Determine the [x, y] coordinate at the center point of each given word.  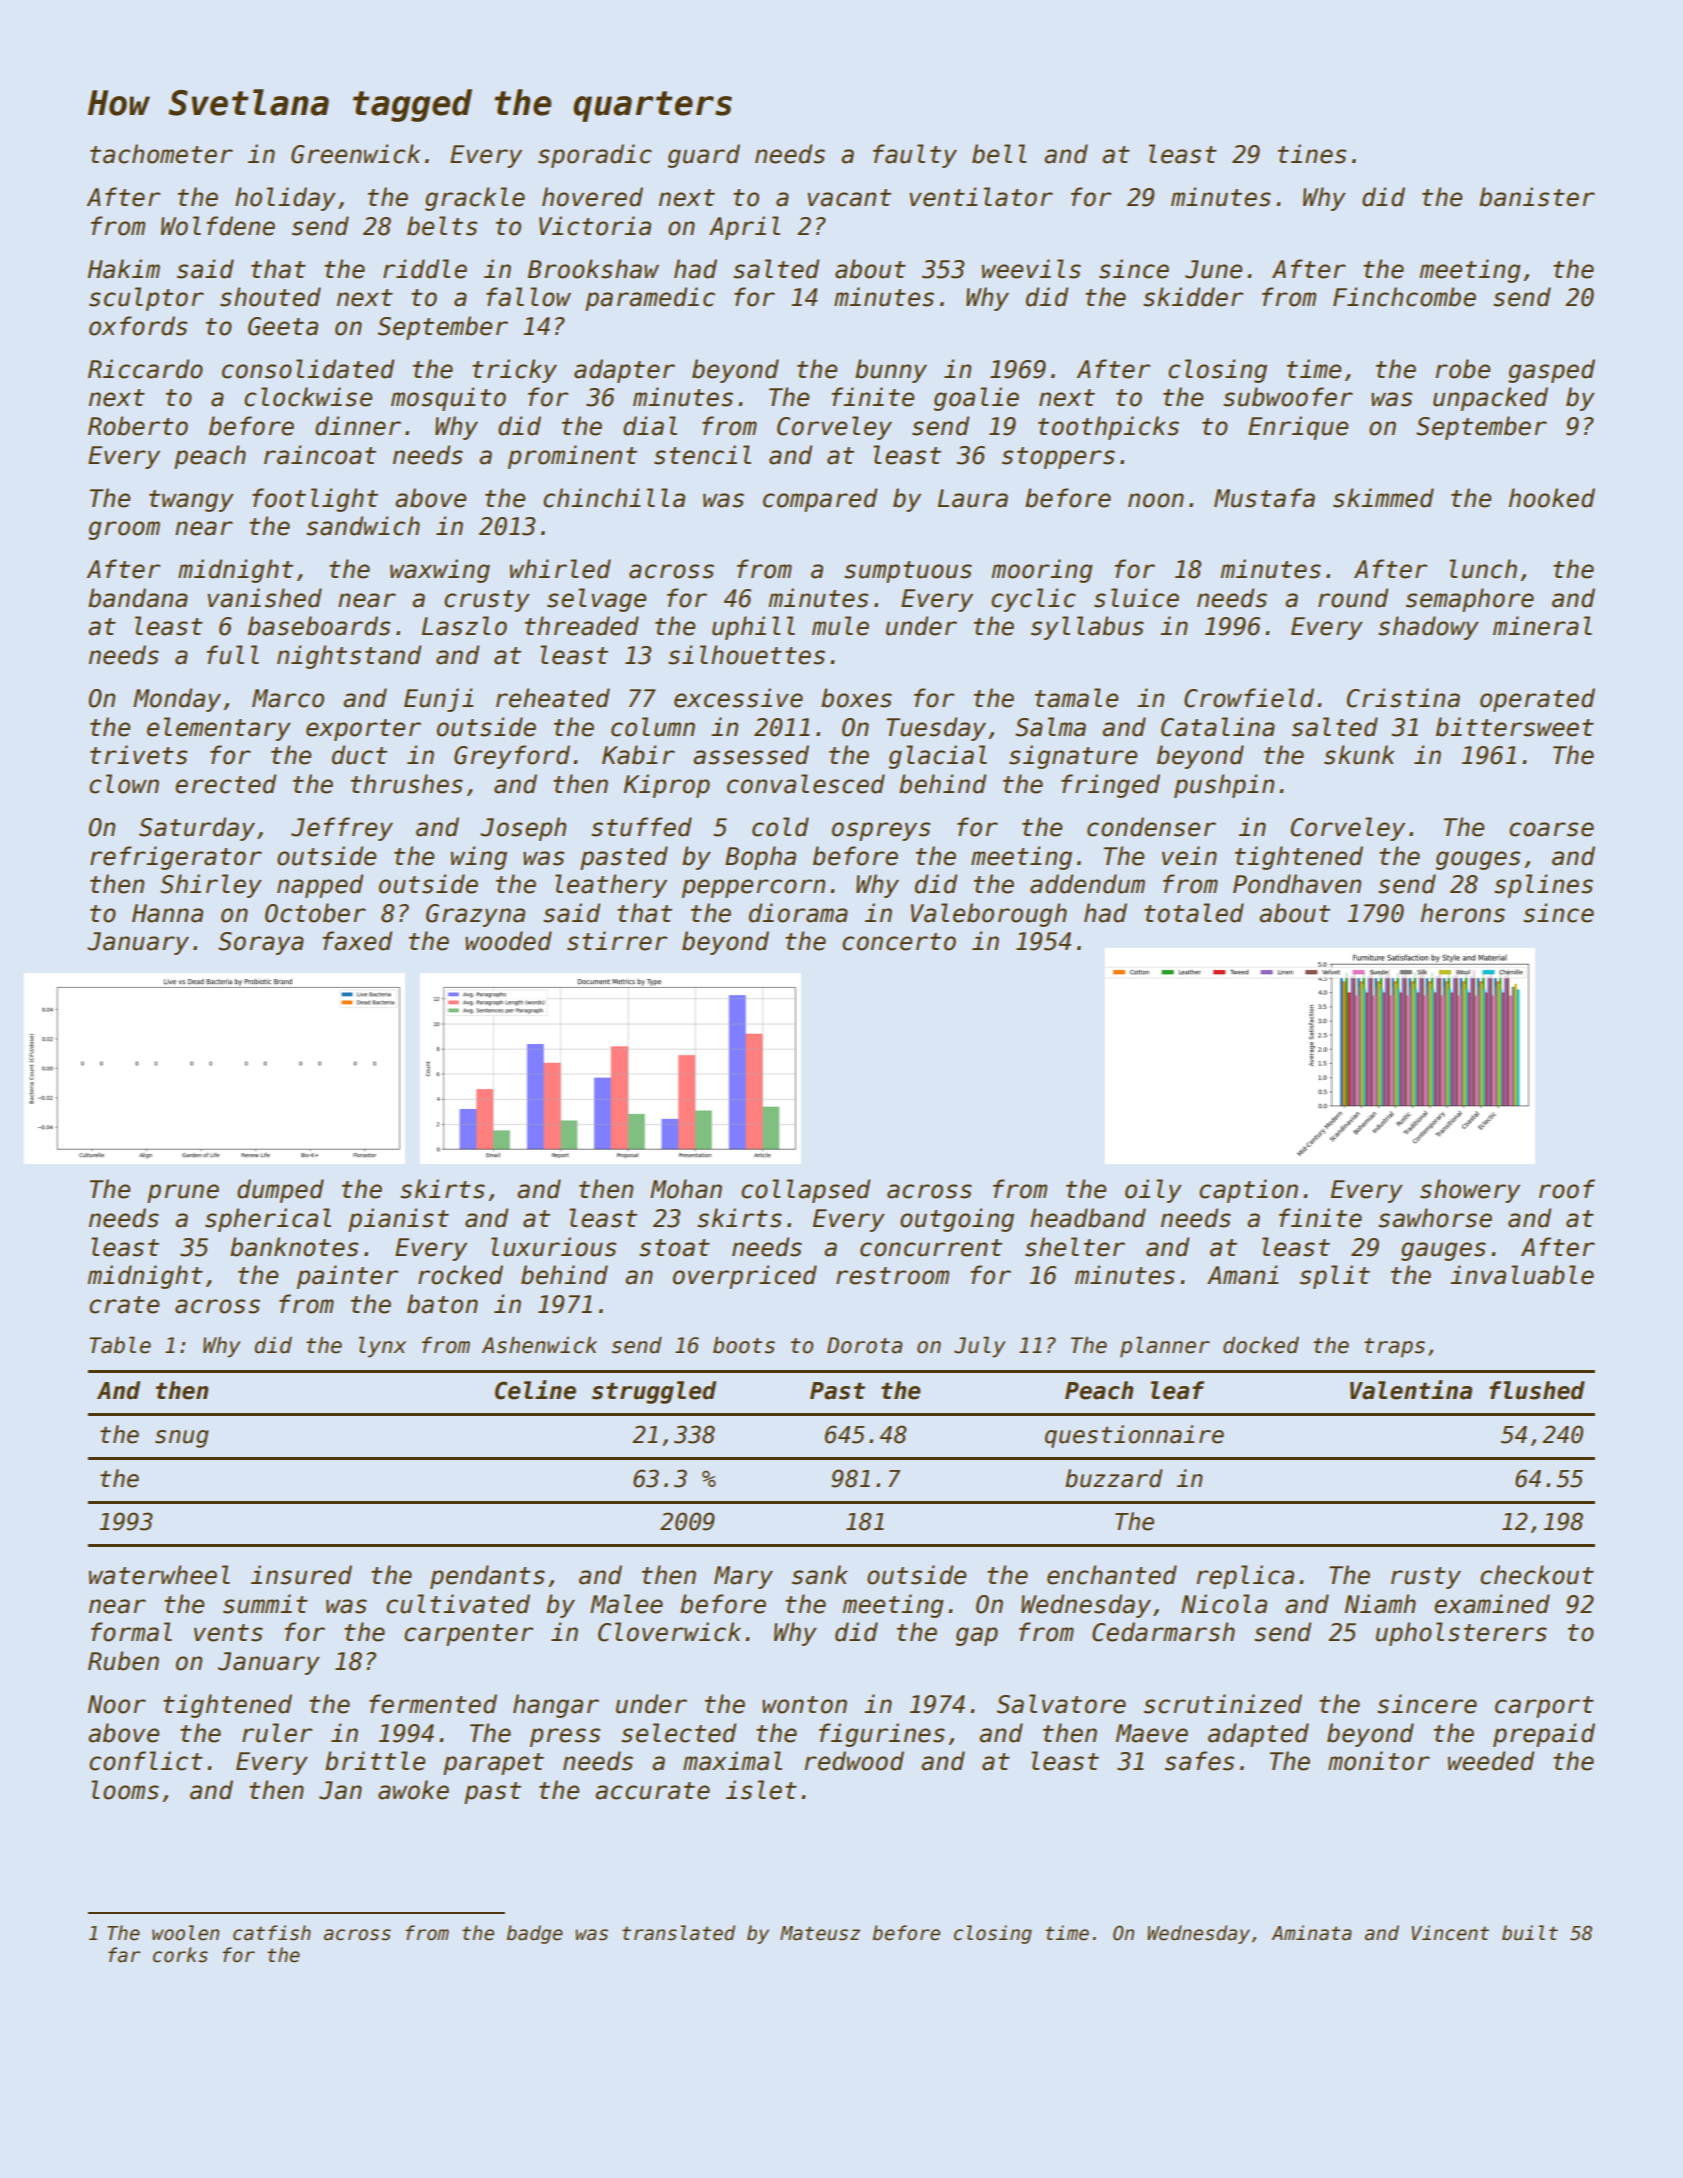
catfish [272, 1933]
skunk [1359, 755]
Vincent [1450, 1933]
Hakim [124, 269]
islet [761, 1790]
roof [1567, 1189]
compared [820, 500]
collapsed [805, 1191]
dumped [280, 1191]
